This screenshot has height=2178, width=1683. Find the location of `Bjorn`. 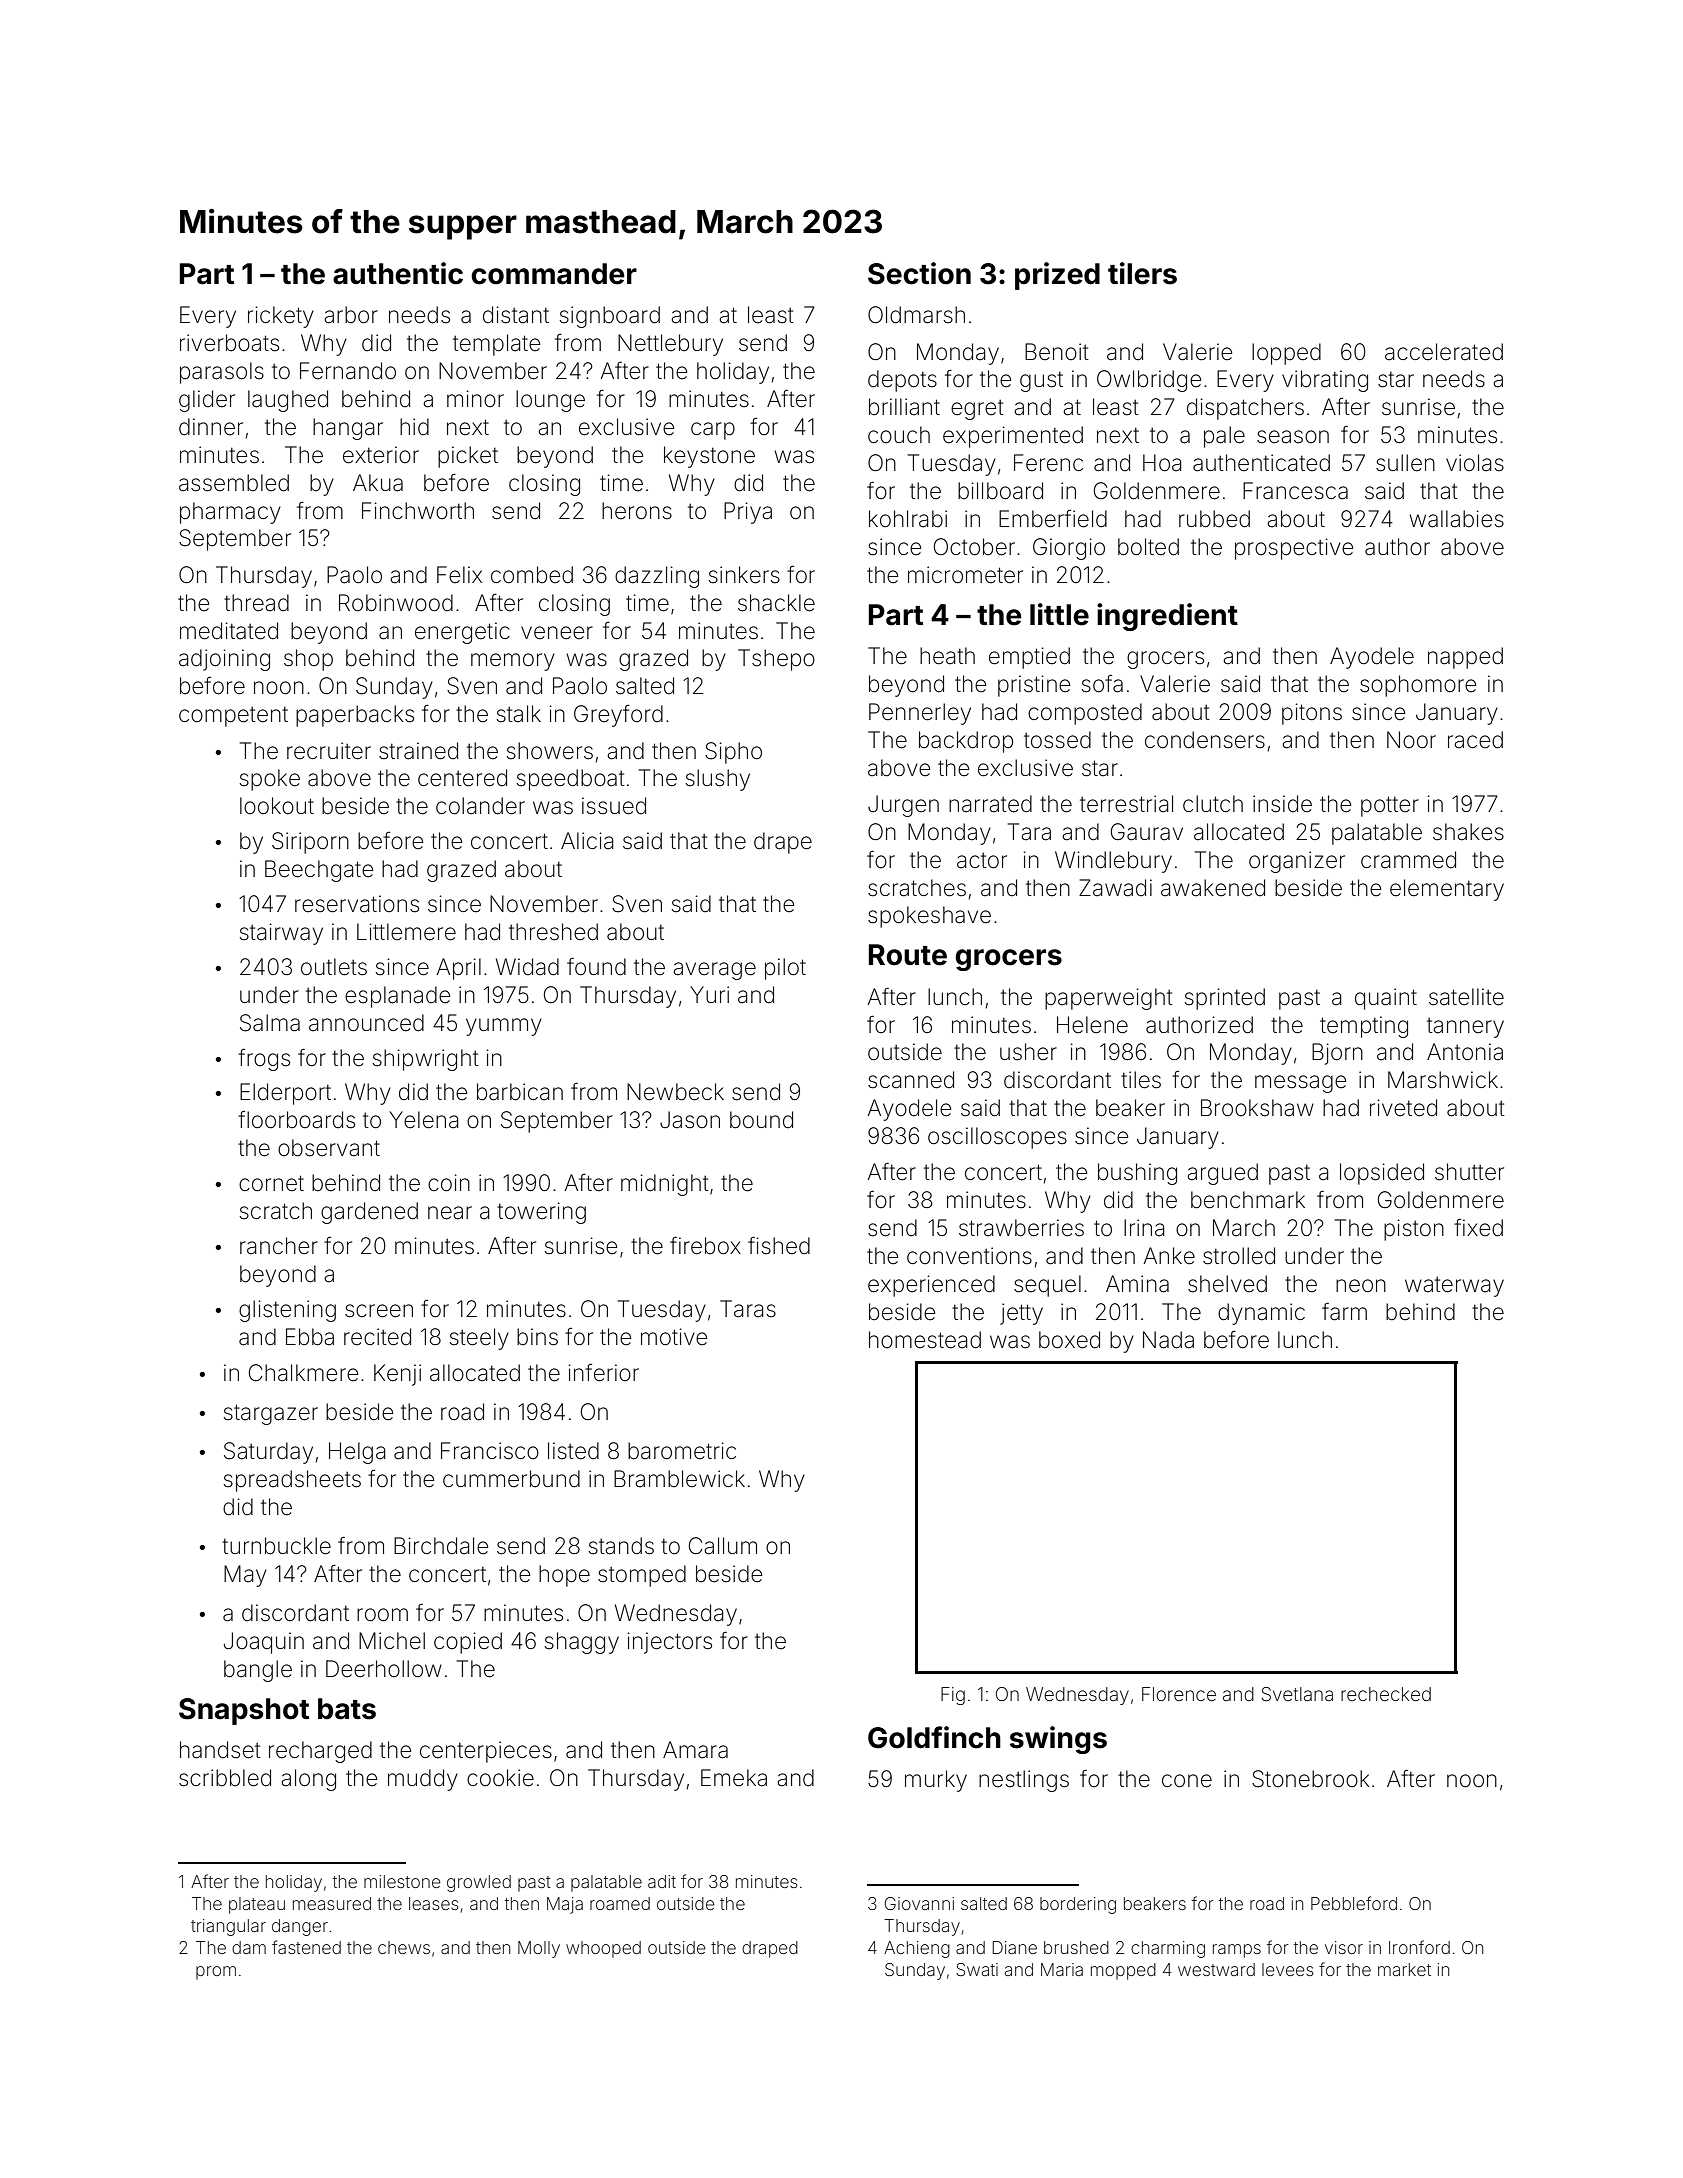

Bjorn is located at coordinates (1337, 1054).
